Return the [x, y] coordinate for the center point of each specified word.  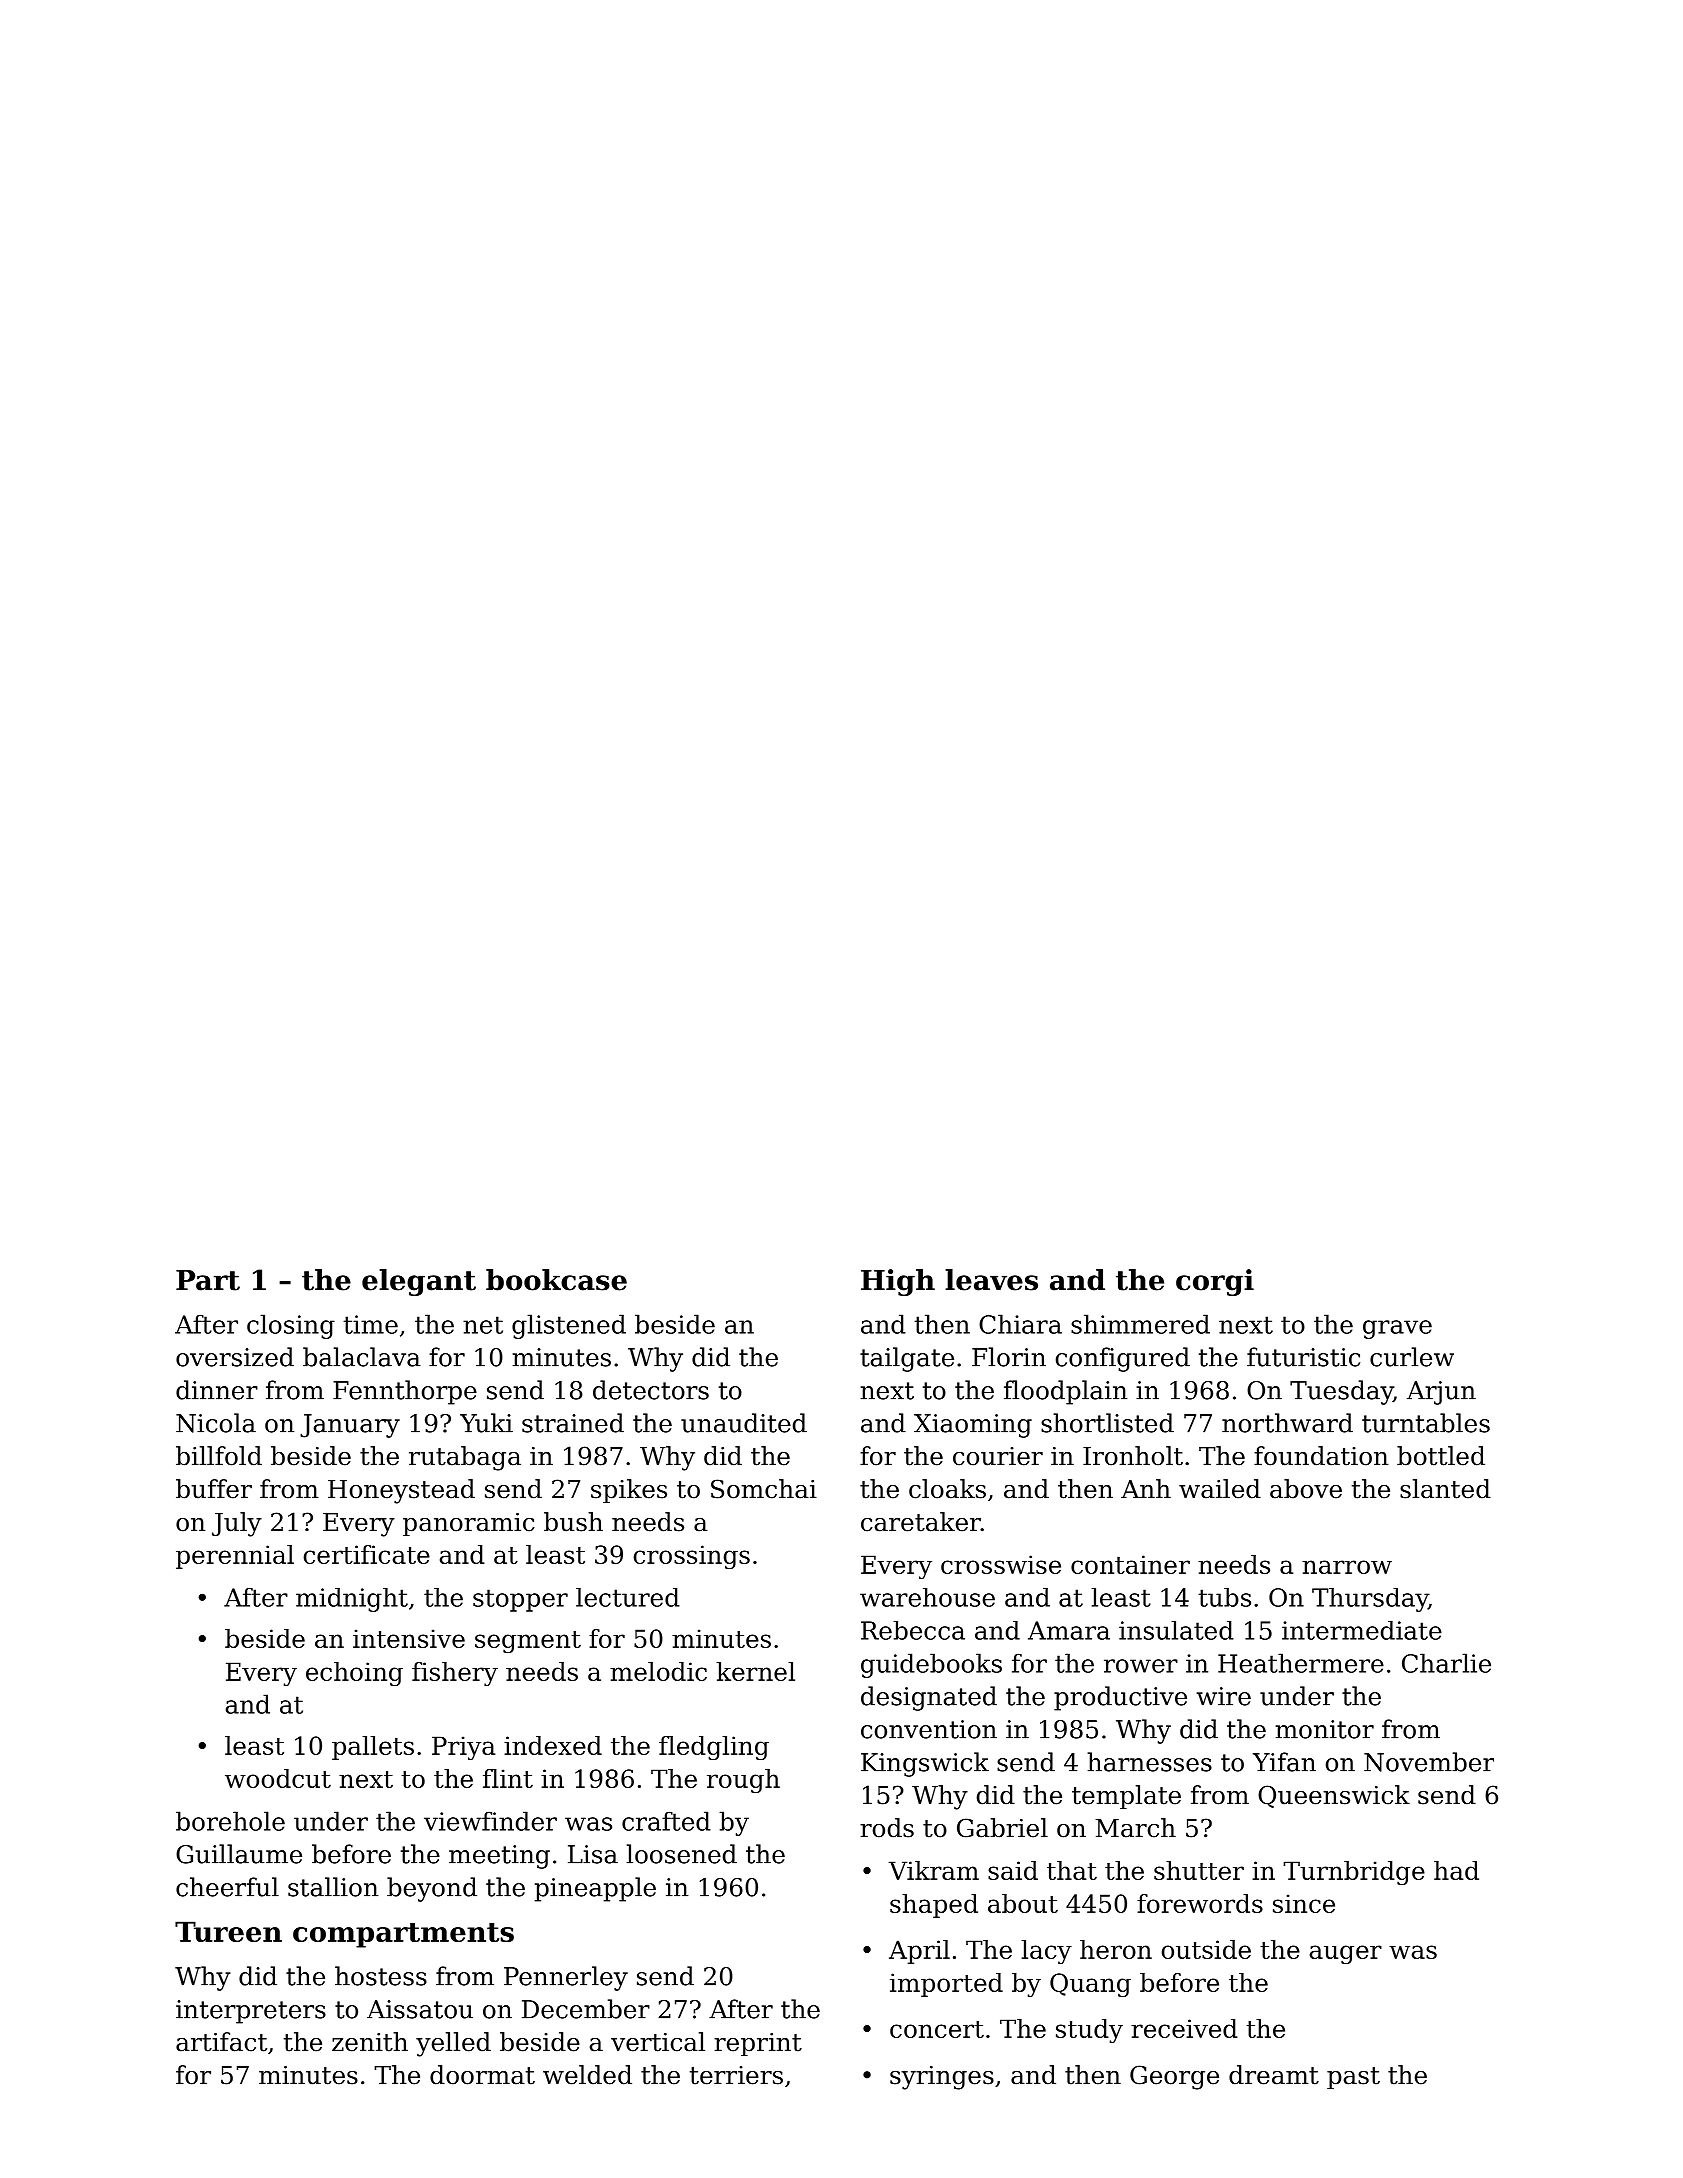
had [1456, 1870]
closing [291, 1326]
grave [1397, 1329]
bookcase [556, 1280]
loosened [681, 1854]
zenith [370, 2042]
